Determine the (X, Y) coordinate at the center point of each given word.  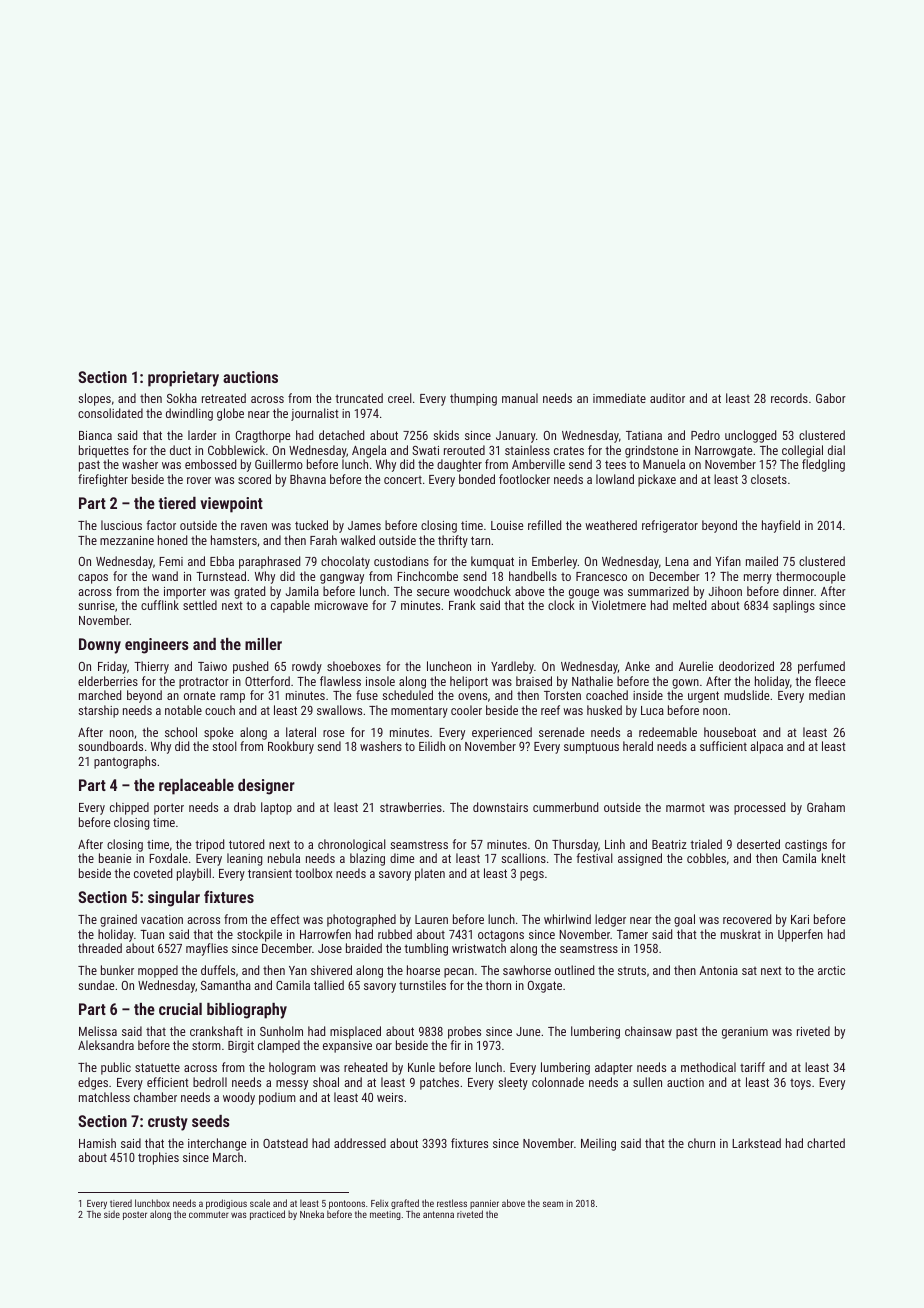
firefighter (103, 480)
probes (464, 1032)
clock (561, 605)
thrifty (453, 541)
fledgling (823, 465)
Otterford (267, 681)
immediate (619, 398)
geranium (745, 1033)
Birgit (241, 1047)
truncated (359, 398)
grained (118, 920)
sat (749, 971)
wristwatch (479, 948)
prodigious (226, 1204)
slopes (94, 399)
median (827, 695)
